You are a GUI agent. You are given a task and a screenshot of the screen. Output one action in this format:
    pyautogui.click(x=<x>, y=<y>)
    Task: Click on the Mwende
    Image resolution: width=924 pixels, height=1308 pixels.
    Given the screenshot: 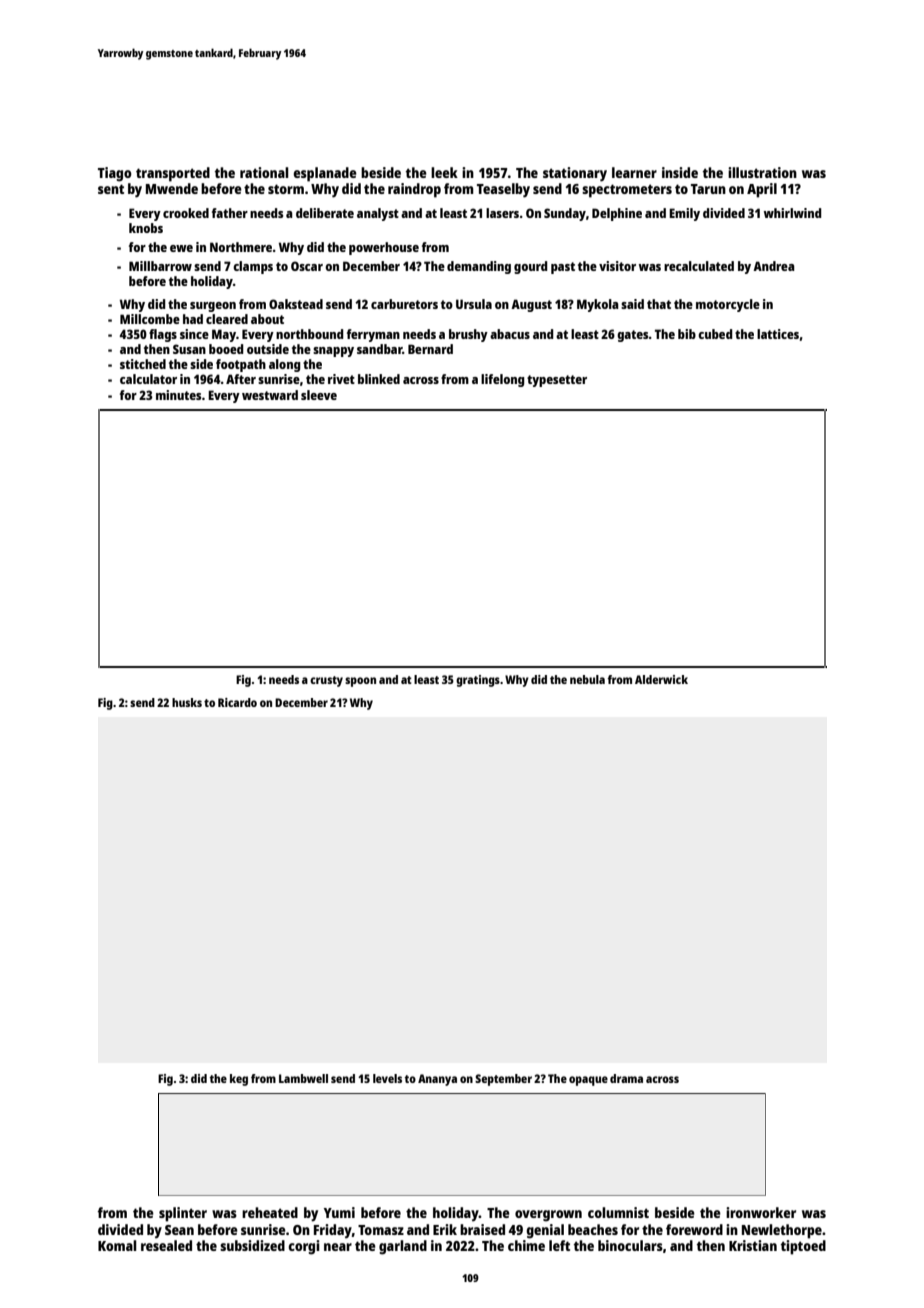 What is the action you would take?
    pyautogui.click(x=172, y=188)
